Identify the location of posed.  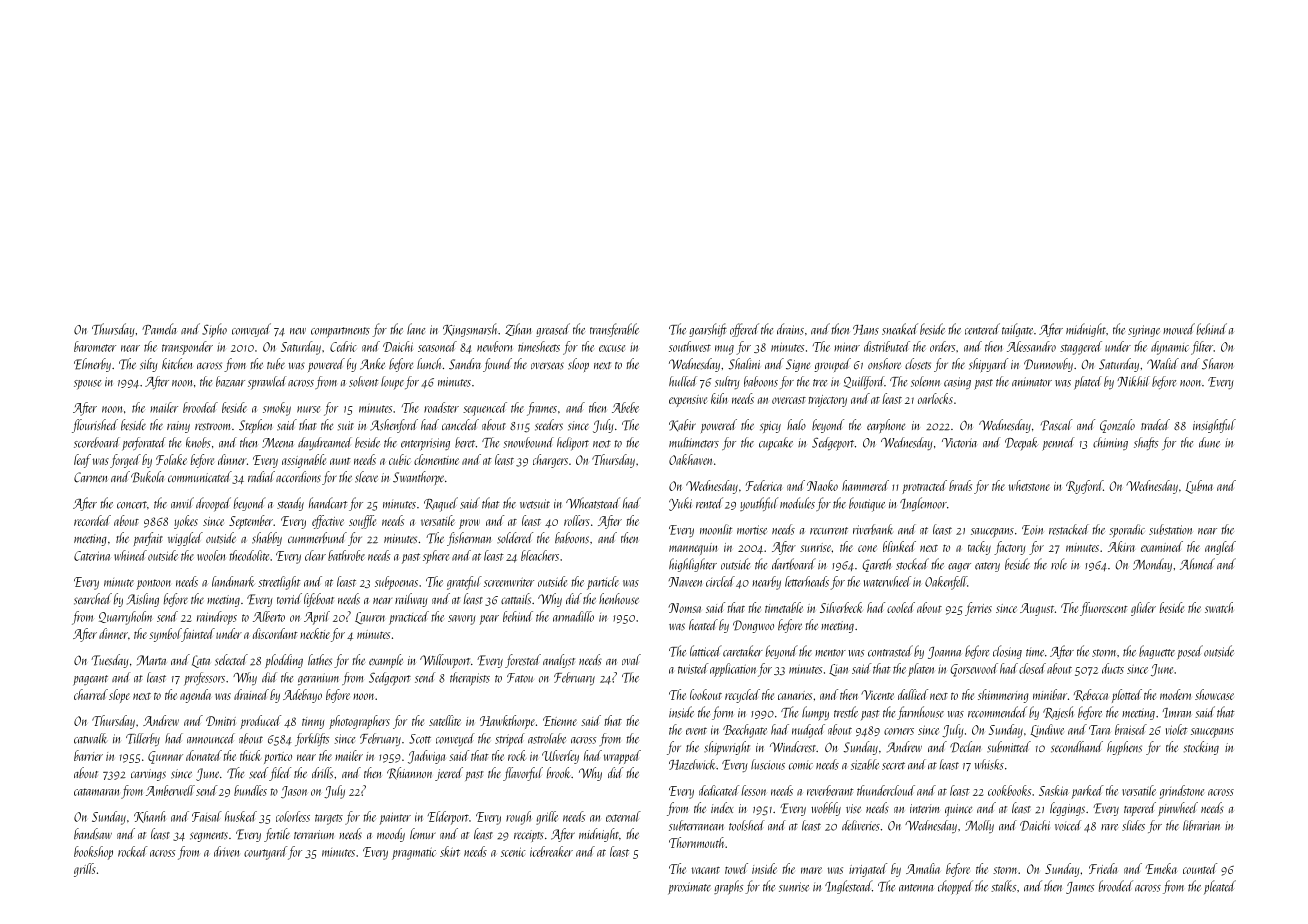
(1190, 652).
